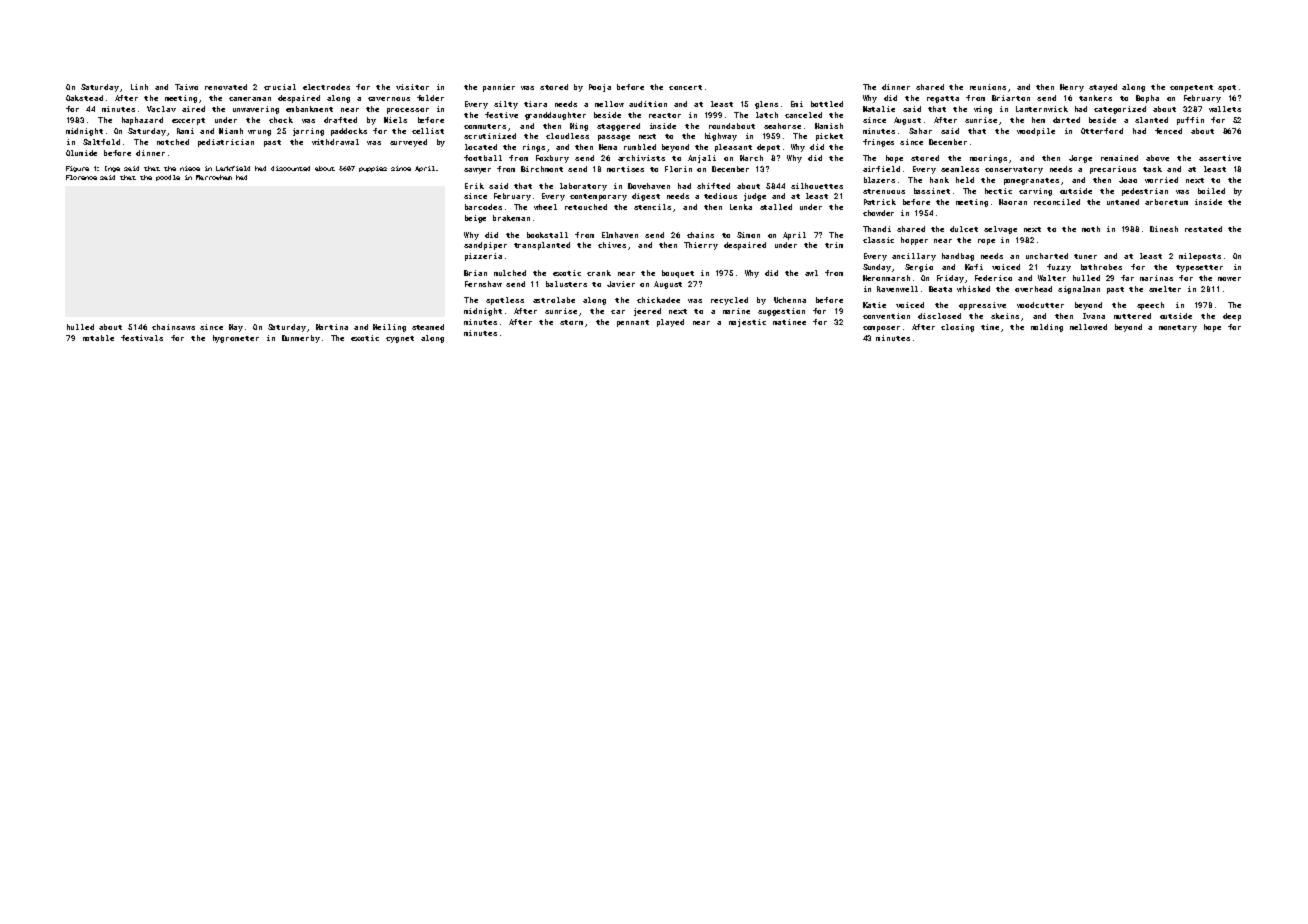 The image size is (1308, 924). What do you see at coordinates (1191, 88) in the document?
I see `competent` at bounding box center [1191, 88].
